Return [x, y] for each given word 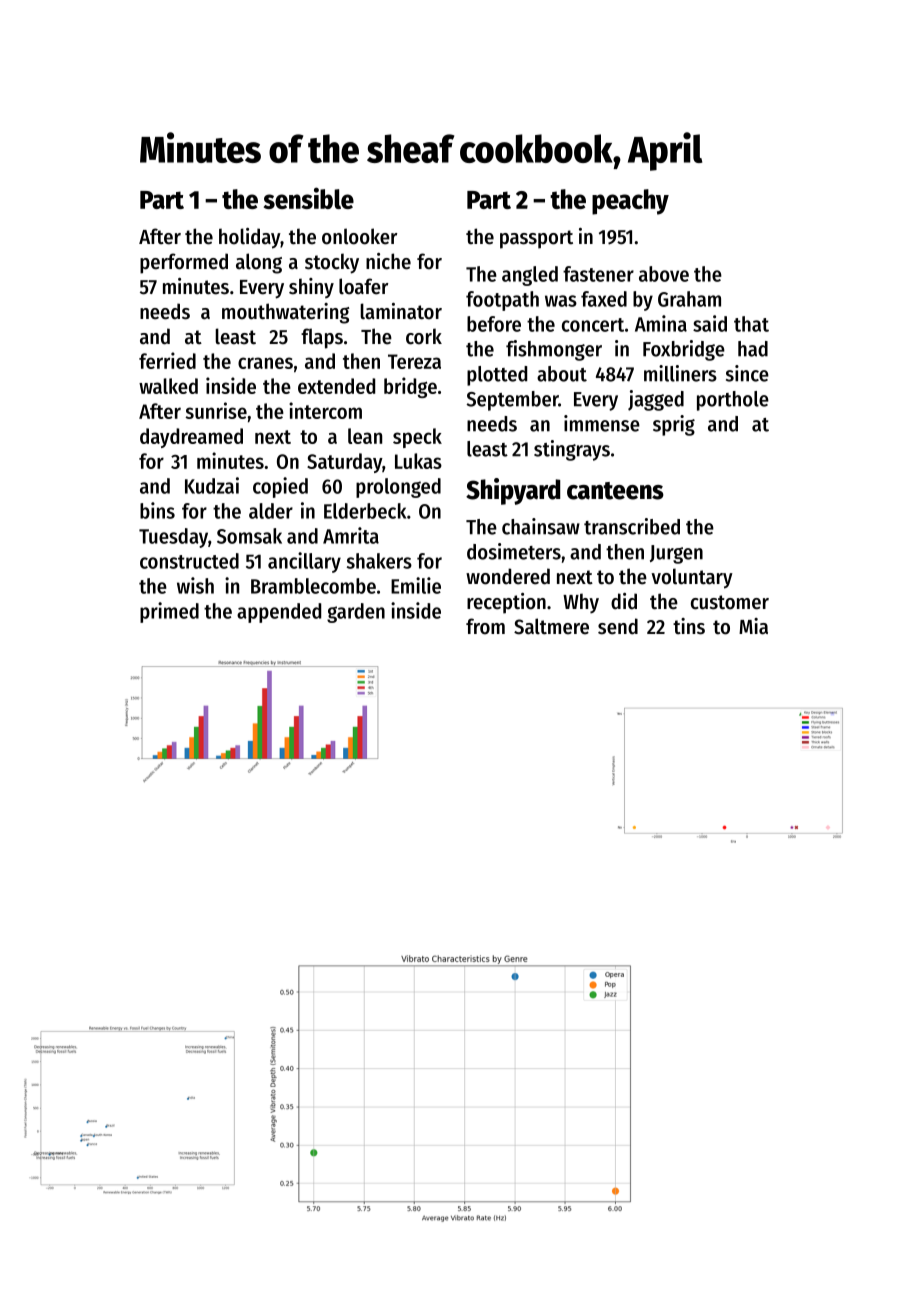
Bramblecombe [313, 586]
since [747, 373]
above [664, 274]
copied [280, 487]
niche [388, 261]
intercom [325, 410]
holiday [249, 238]
